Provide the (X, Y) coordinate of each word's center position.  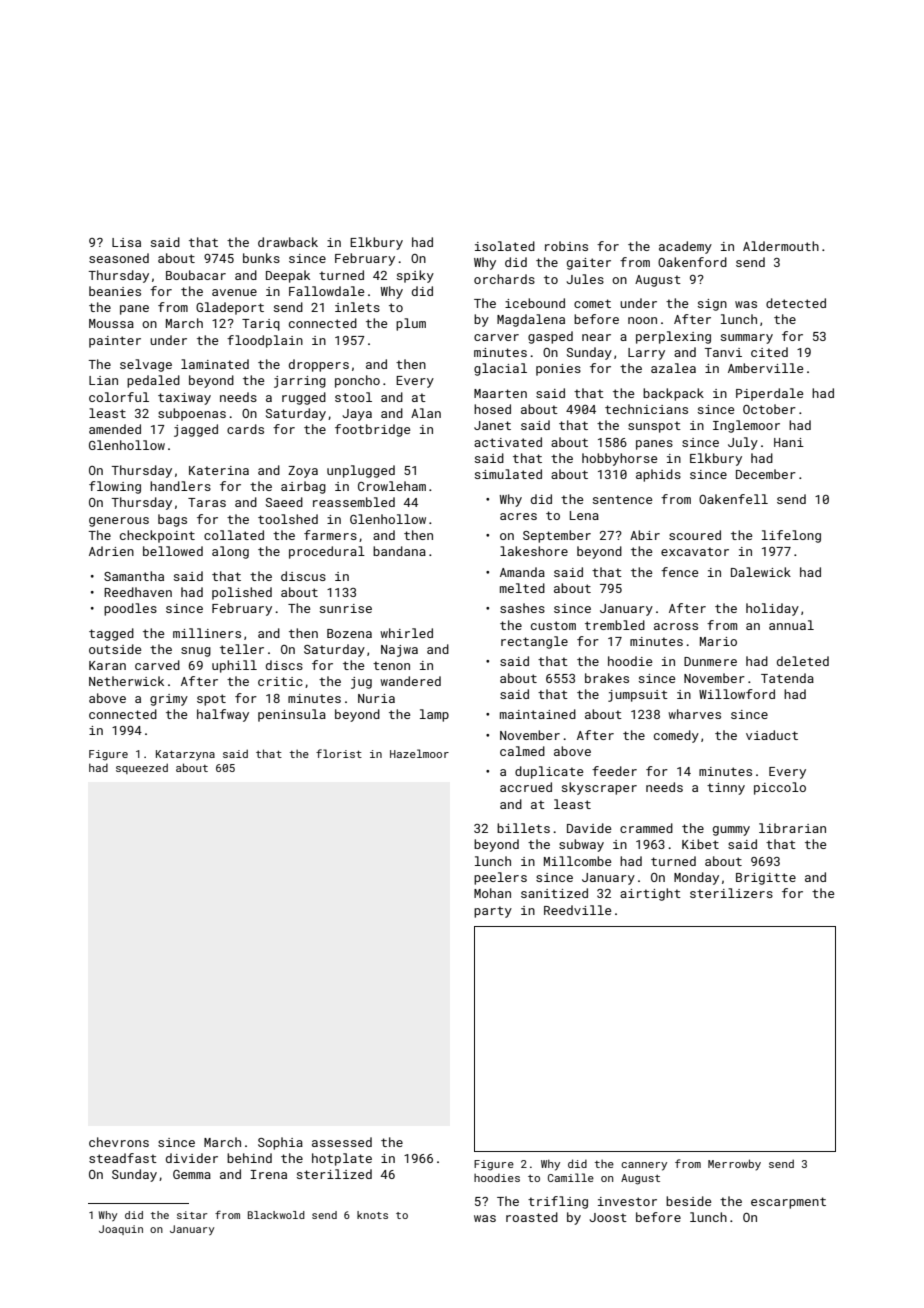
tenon (391, 665)
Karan (107, 665)
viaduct (772, 735)
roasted (532, 1217)
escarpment (788, 1203)
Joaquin (121, 1230)
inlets (357, 307)
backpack (673, 394)
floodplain (265, 341)
